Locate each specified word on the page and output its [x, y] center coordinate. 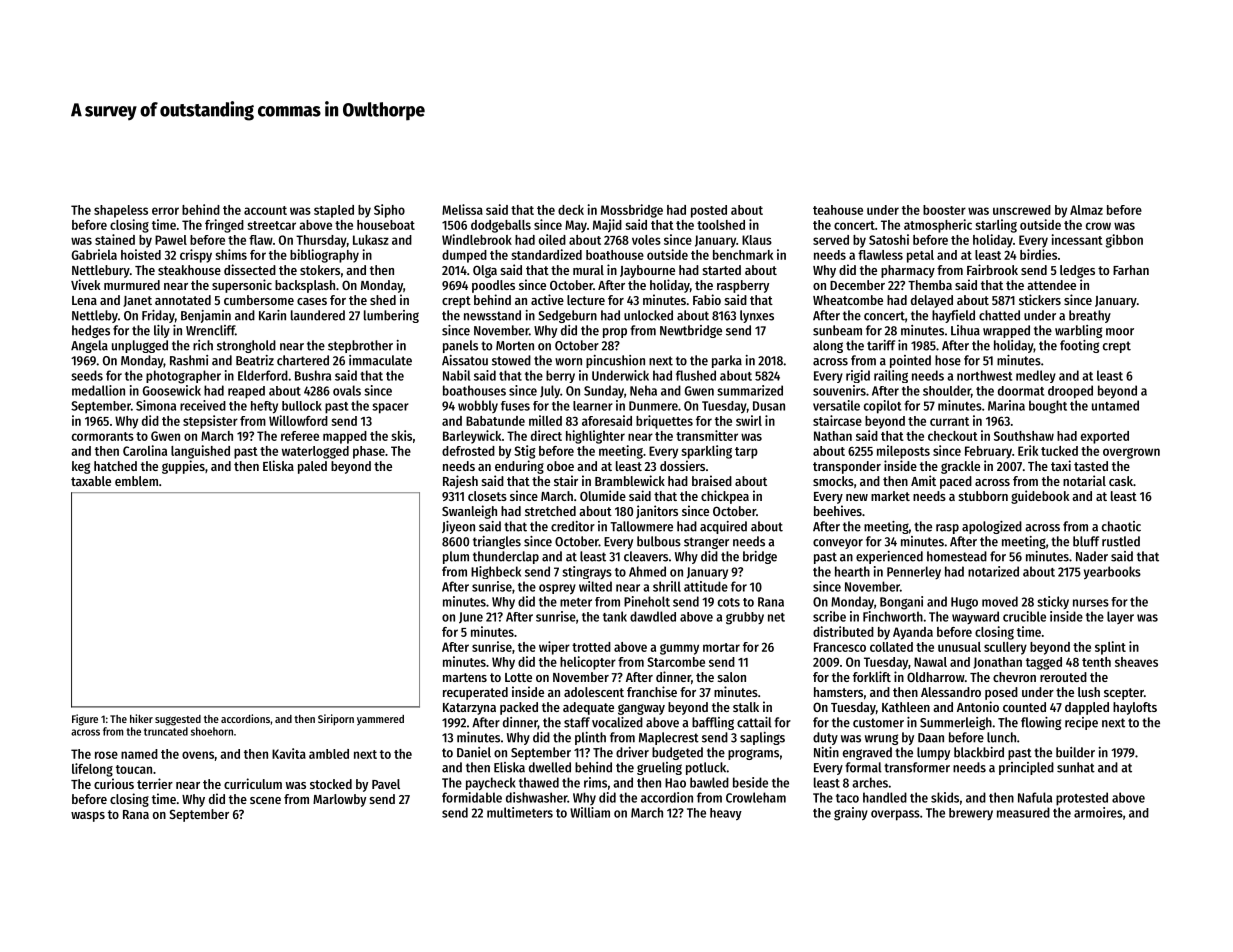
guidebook [1040, 497]
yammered [380, 720]
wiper [554, 648]
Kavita [289, 753]
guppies [183, 467]
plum [456, 557]
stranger [706, 543]
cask [1121, 481]
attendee [1051, 285]
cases [312, 301]
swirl [749, 420]
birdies [1038, 254]
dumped [464, 256]
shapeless [121, 211]
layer [1120, 617]
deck [571, 210]
